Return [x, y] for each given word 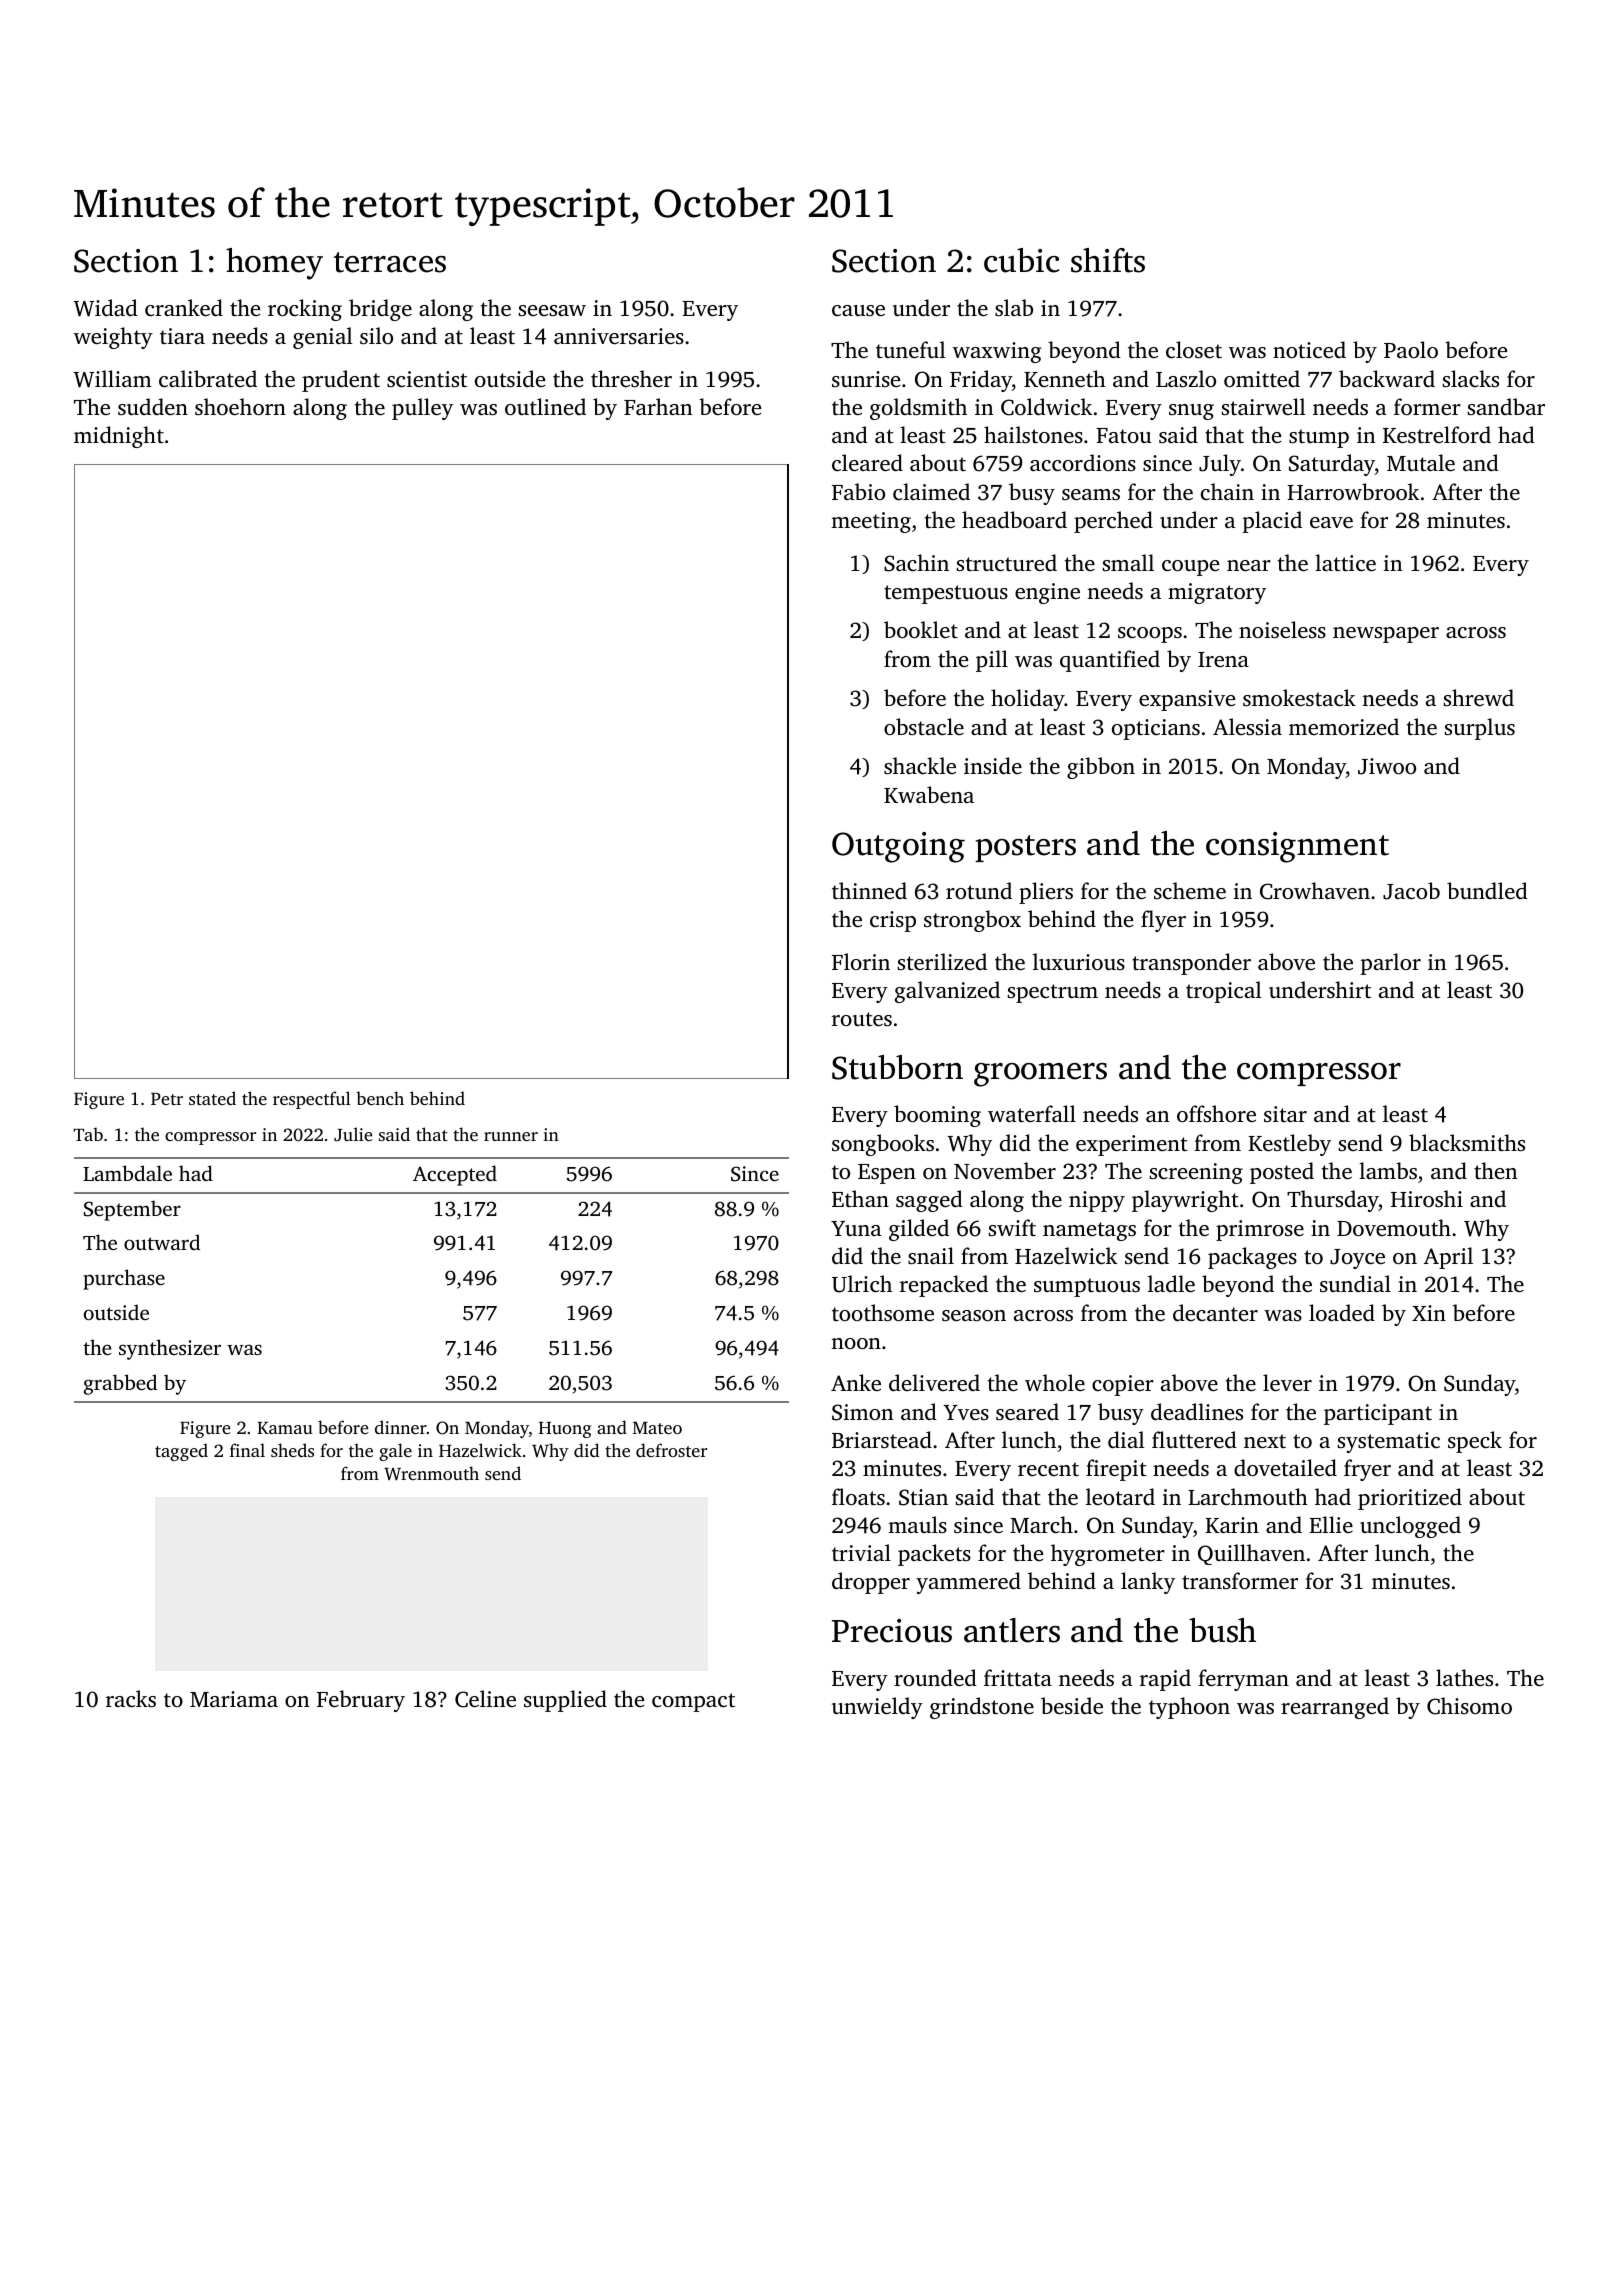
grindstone [982, 1708]
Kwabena [929, 794]
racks [131, 1698]
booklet [921, 629]
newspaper [1386, 635]
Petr [167, 1099]
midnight [119, 437]
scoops [1150, 635]
